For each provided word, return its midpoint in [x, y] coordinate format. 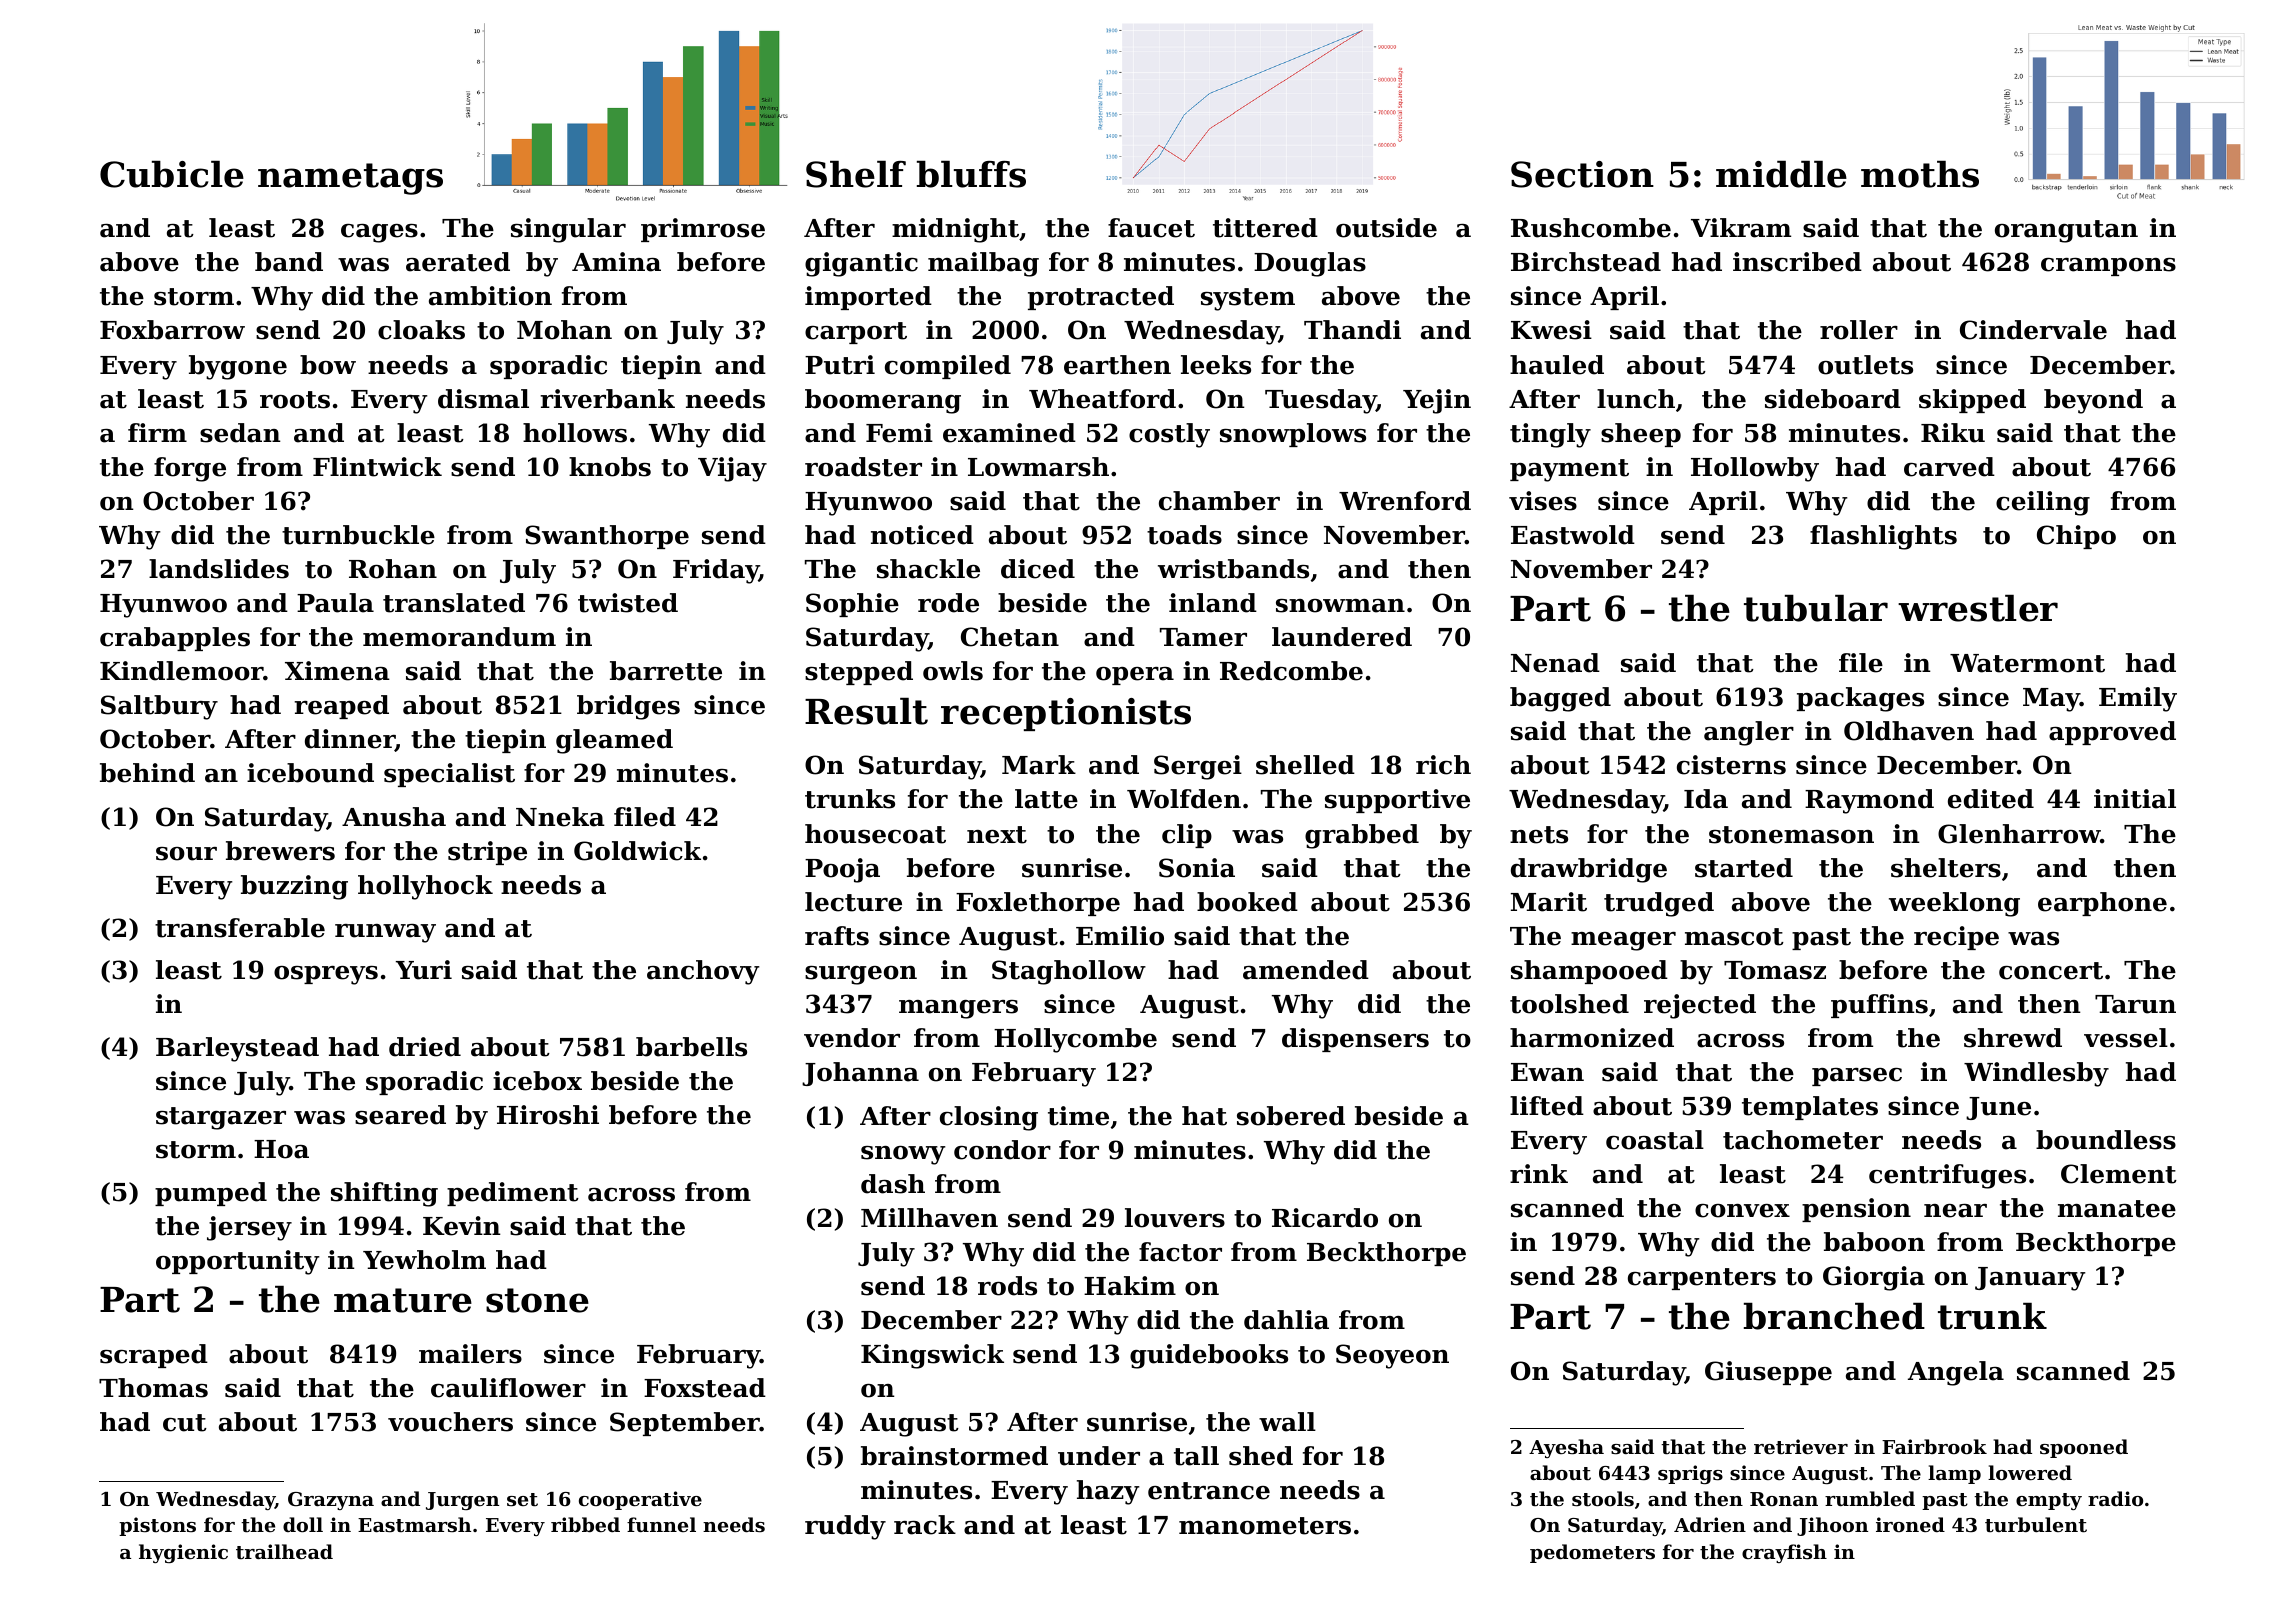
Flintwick [377, 467]
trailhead [284, 1551]
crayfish [1784, 1553]
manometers [1265, 1526]
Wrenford [1405, 501]
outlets [1865, 365]
